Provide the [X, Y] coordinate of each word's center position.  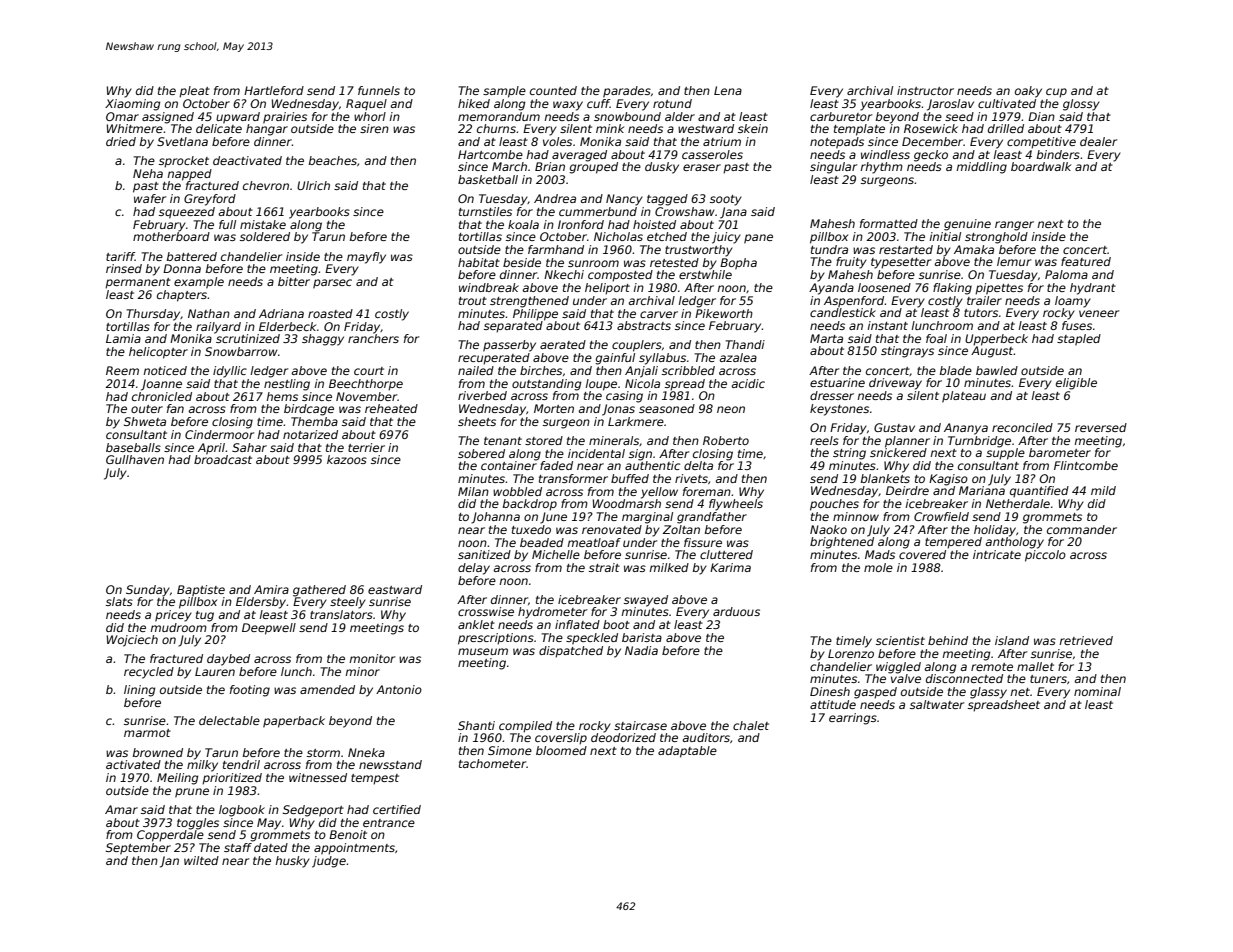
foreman [707, 491]
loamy [1073, 302]
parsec [332, 284]
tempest [375, 779]
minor [362, 671]
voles [557, 141]
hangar [267, 130]
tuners [1048, 679]
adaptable [687, 752]
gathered [319, 591]
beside [522, 262]
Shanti [476, 725]
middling [981, 168]
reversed [1101, 427]
